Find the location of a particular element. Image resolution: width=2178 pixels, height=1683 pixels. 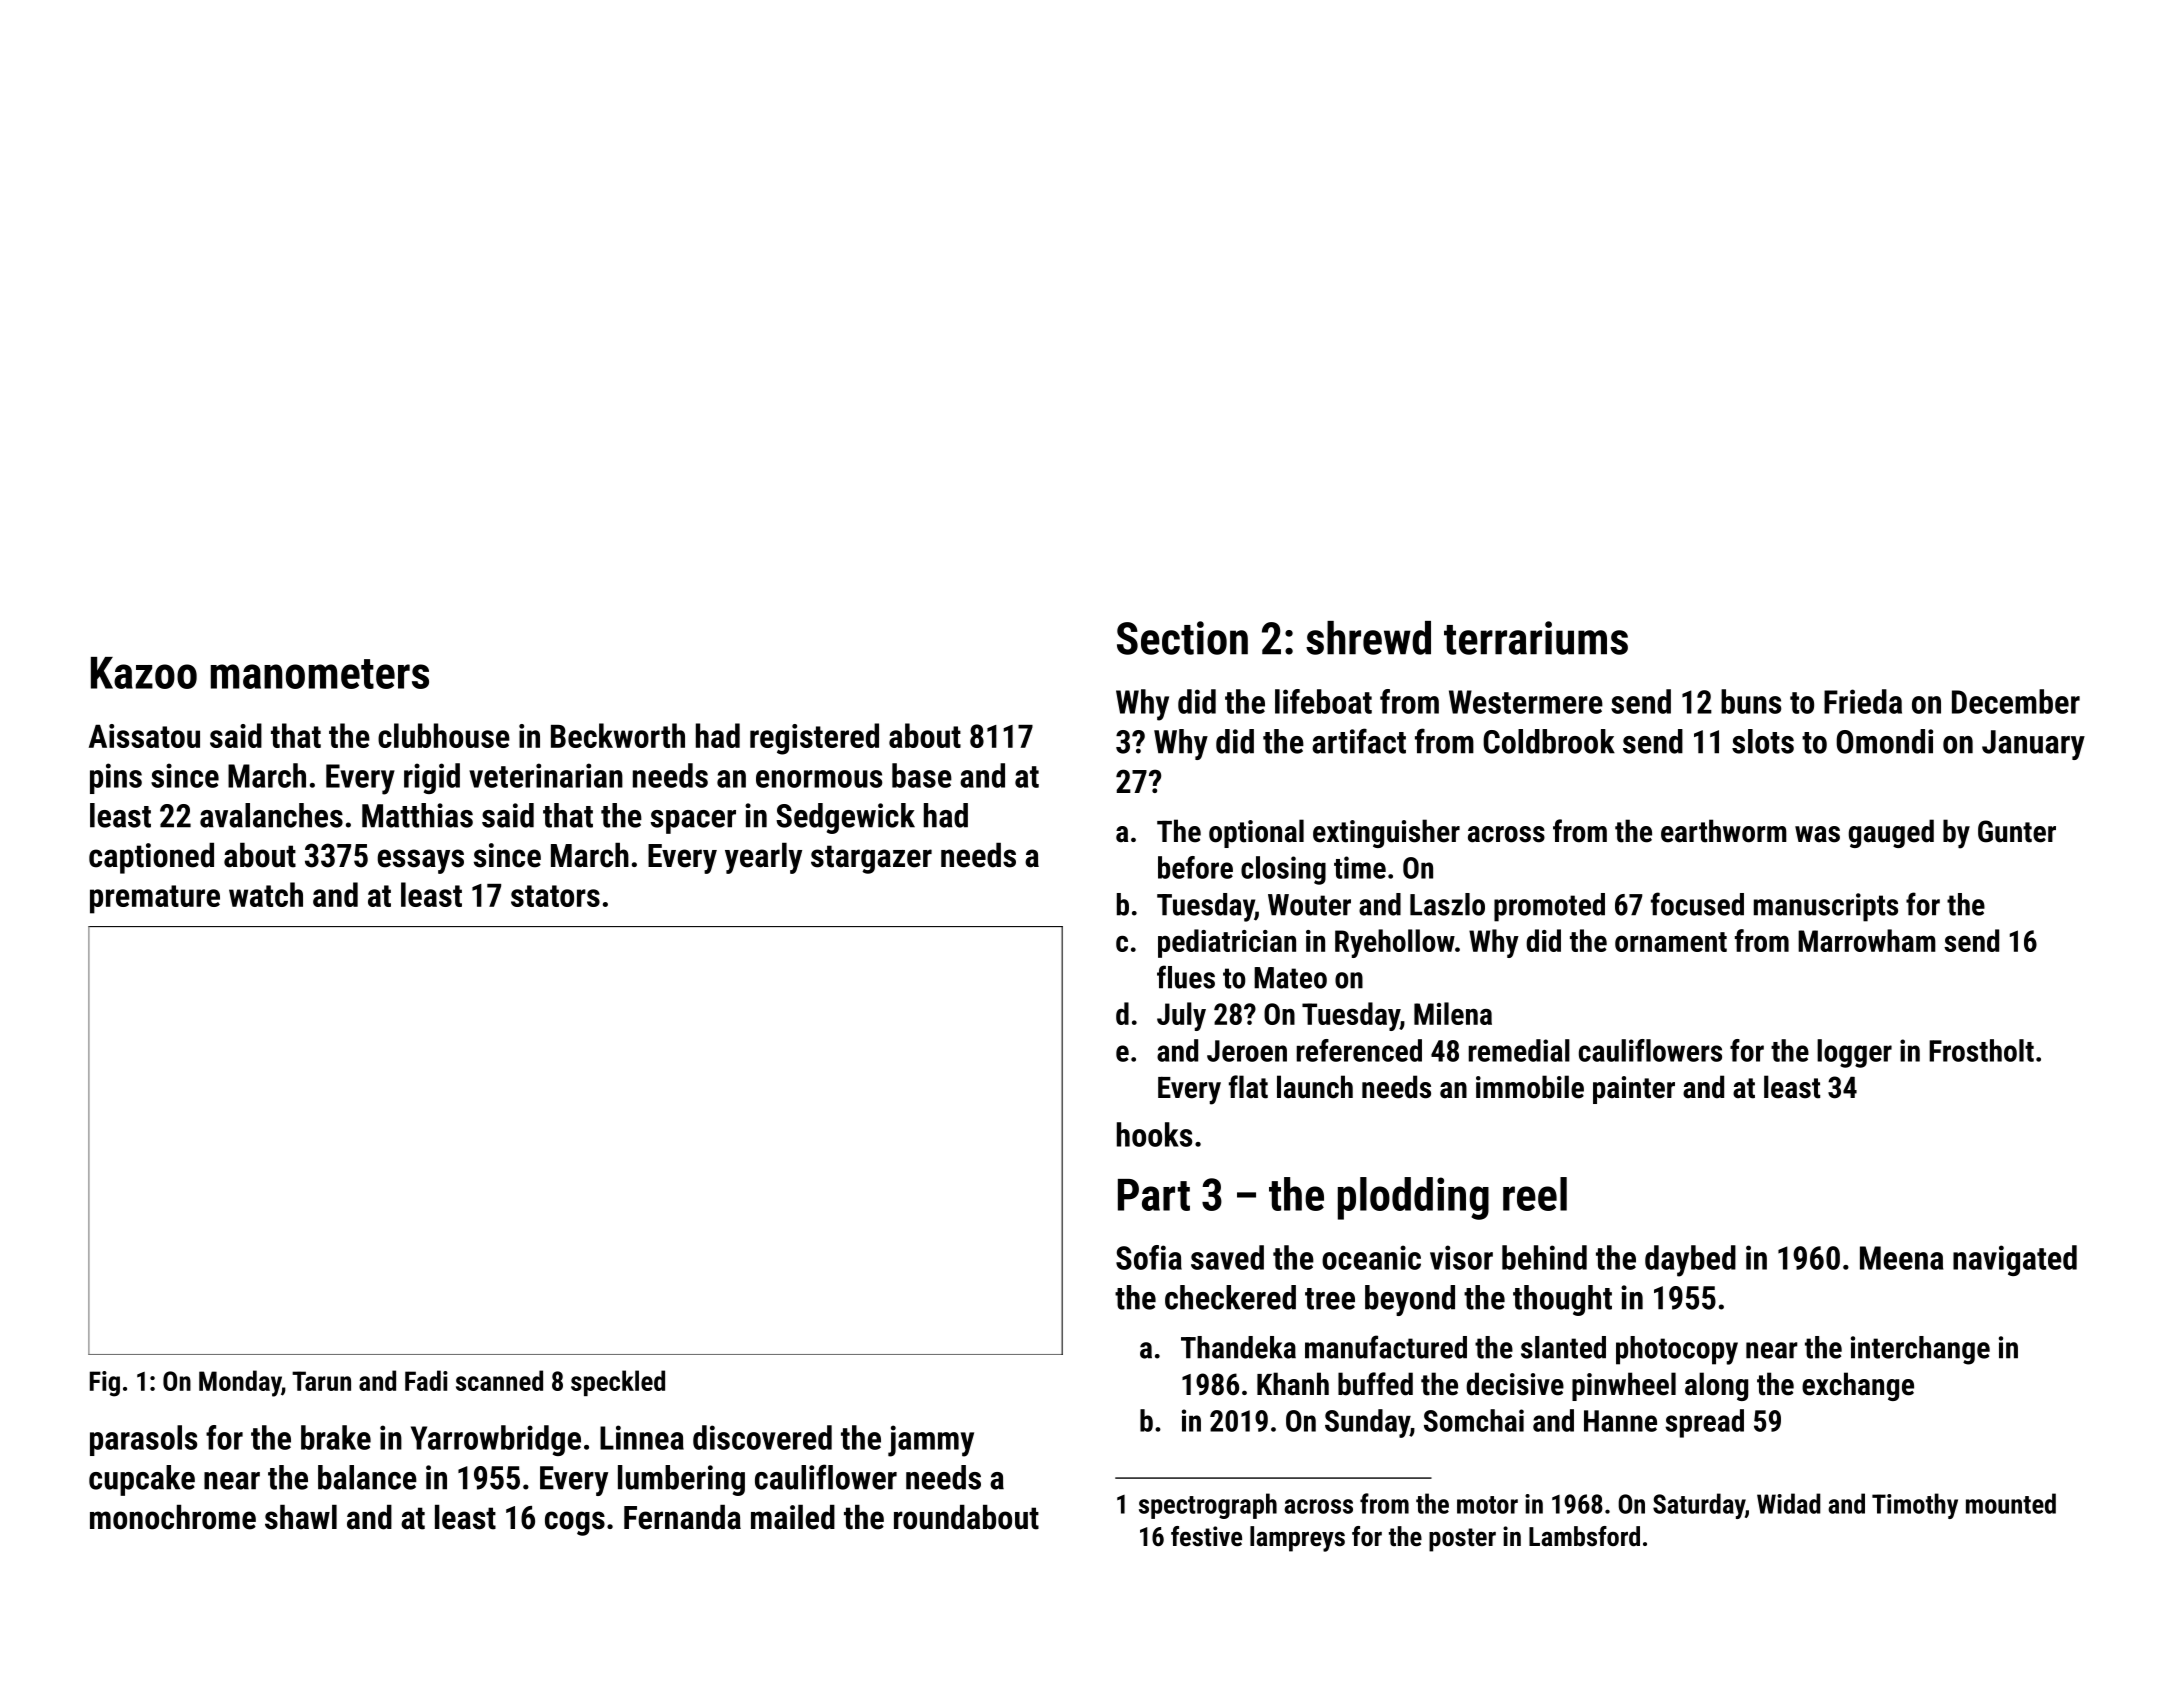

brake is located at coordinates (336, 1437).
